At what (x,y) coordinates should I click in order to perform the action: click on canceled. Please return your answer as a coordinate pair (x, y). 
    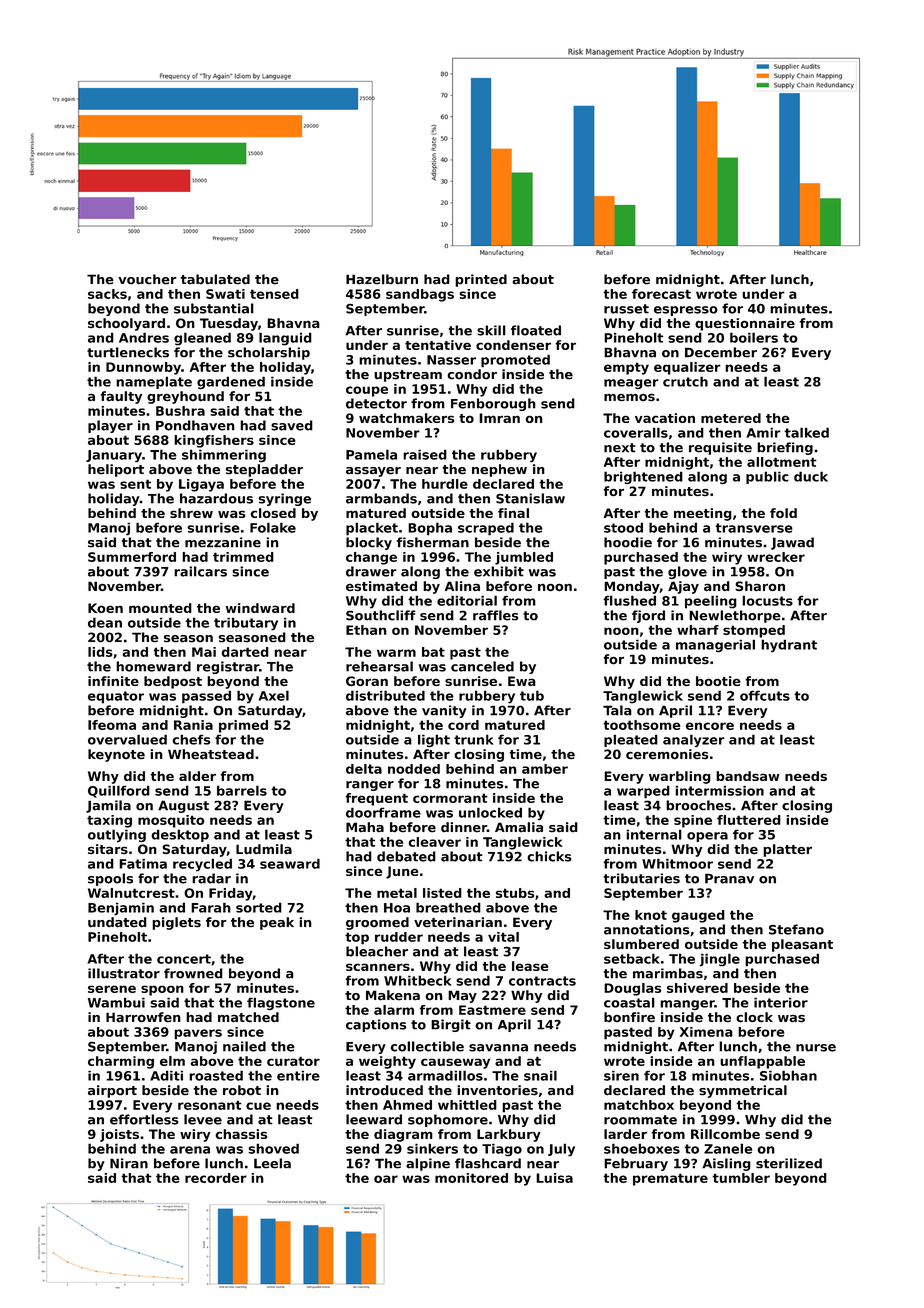
    Looking at the image, I should click on (482, 666).
